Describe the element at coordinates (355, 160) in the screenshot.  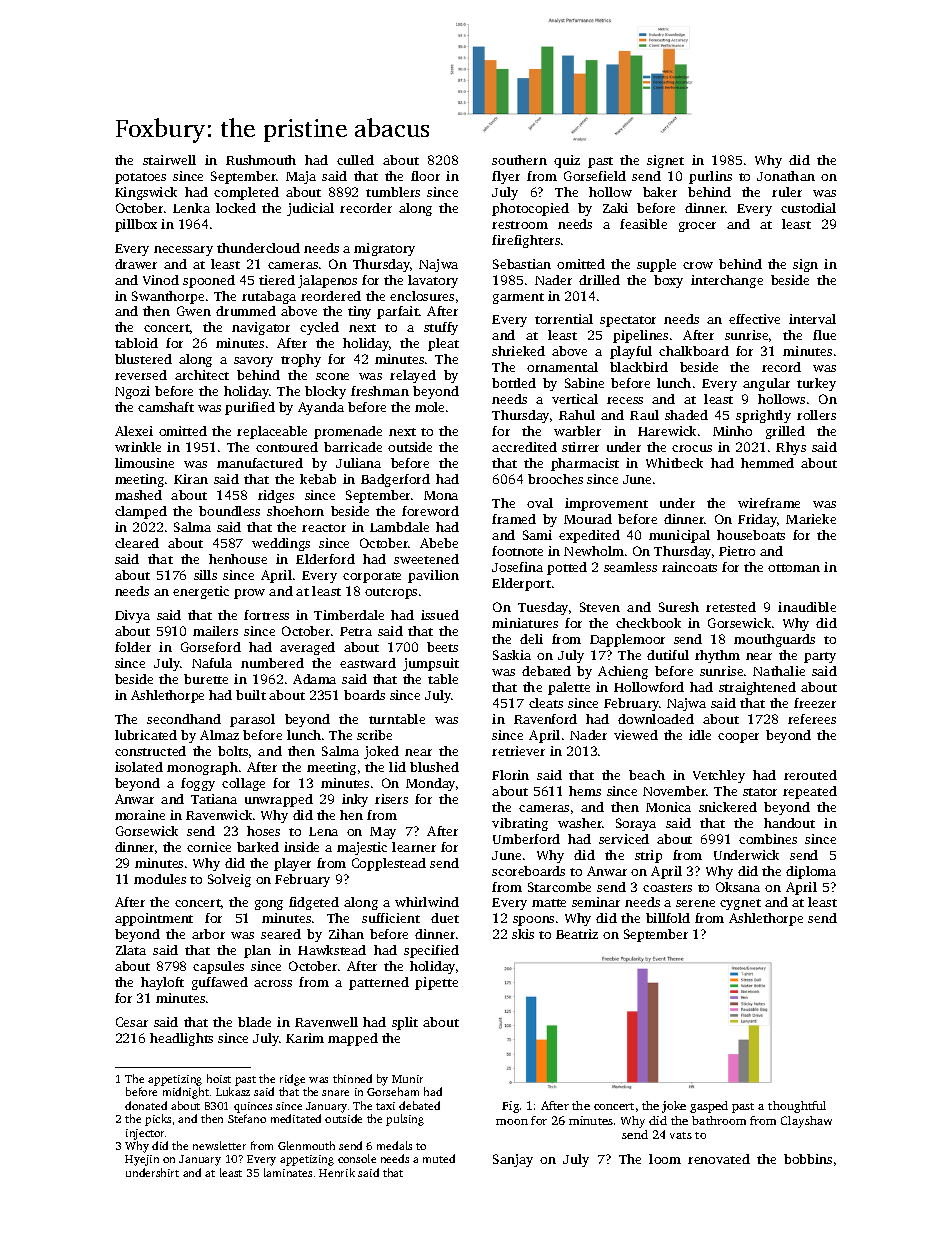
I see `culled` at that location.
